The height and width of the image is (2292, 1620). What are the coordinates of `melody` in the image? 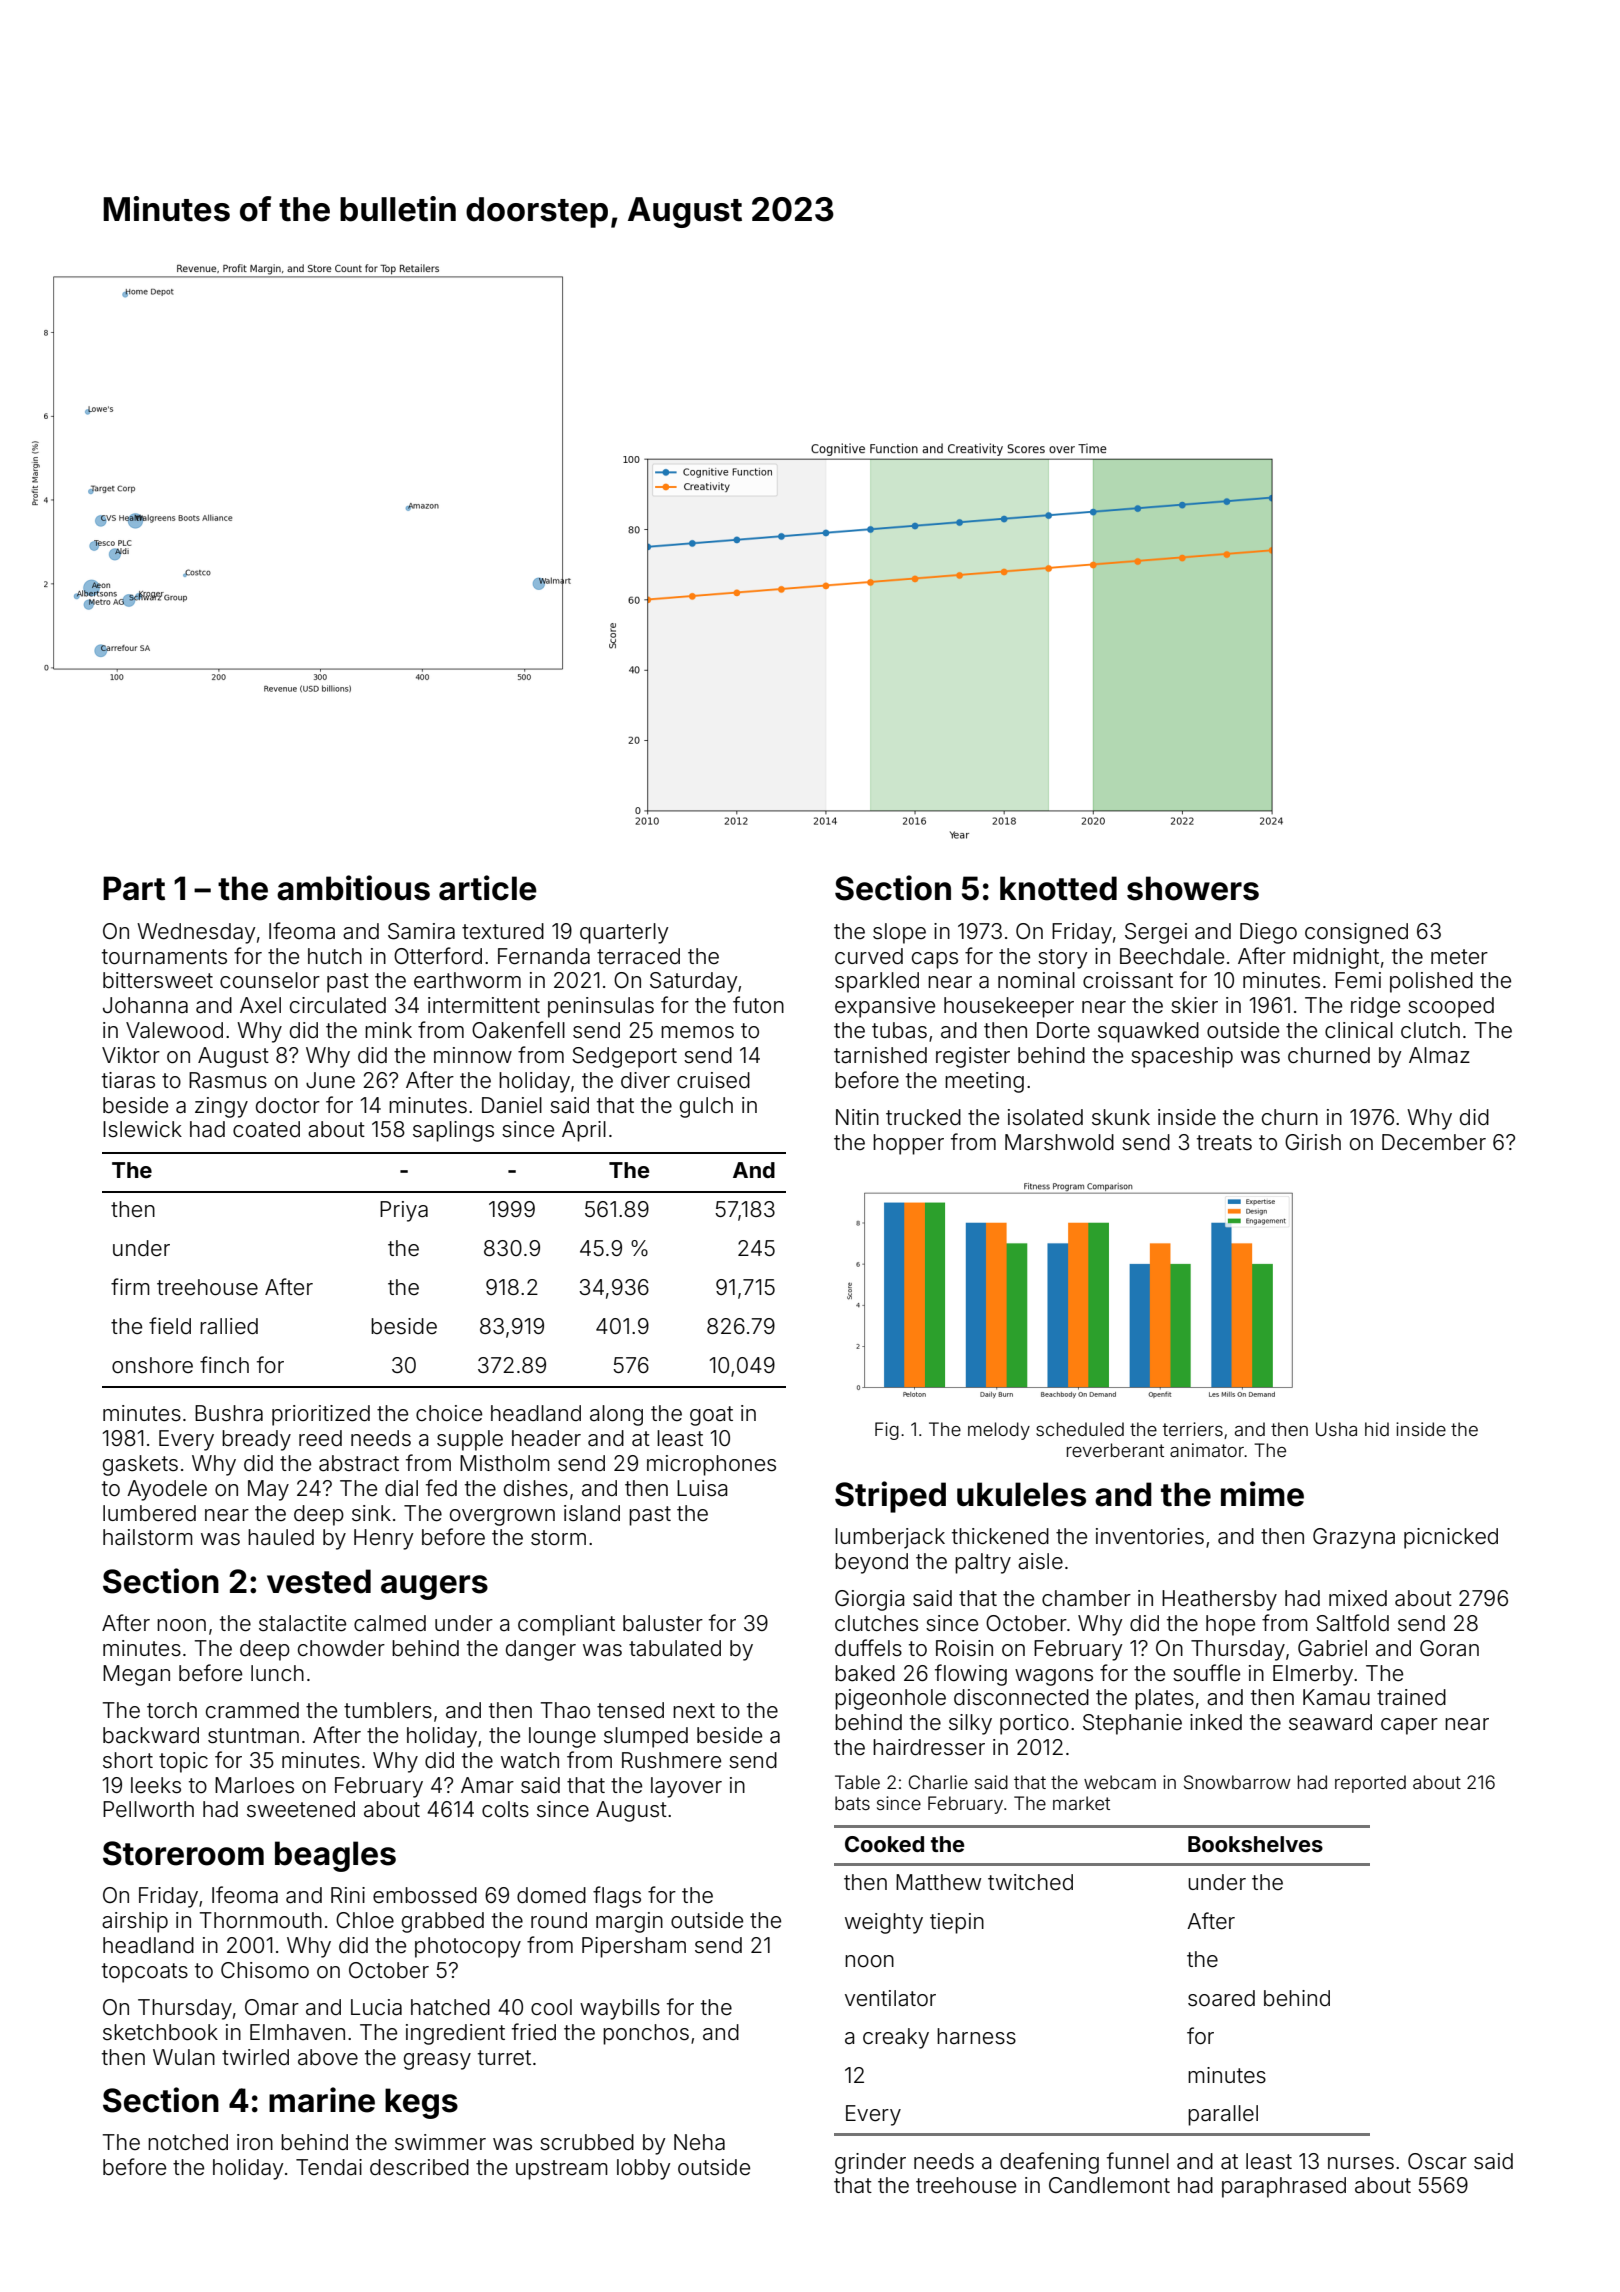 It's located at (999, 1431).
